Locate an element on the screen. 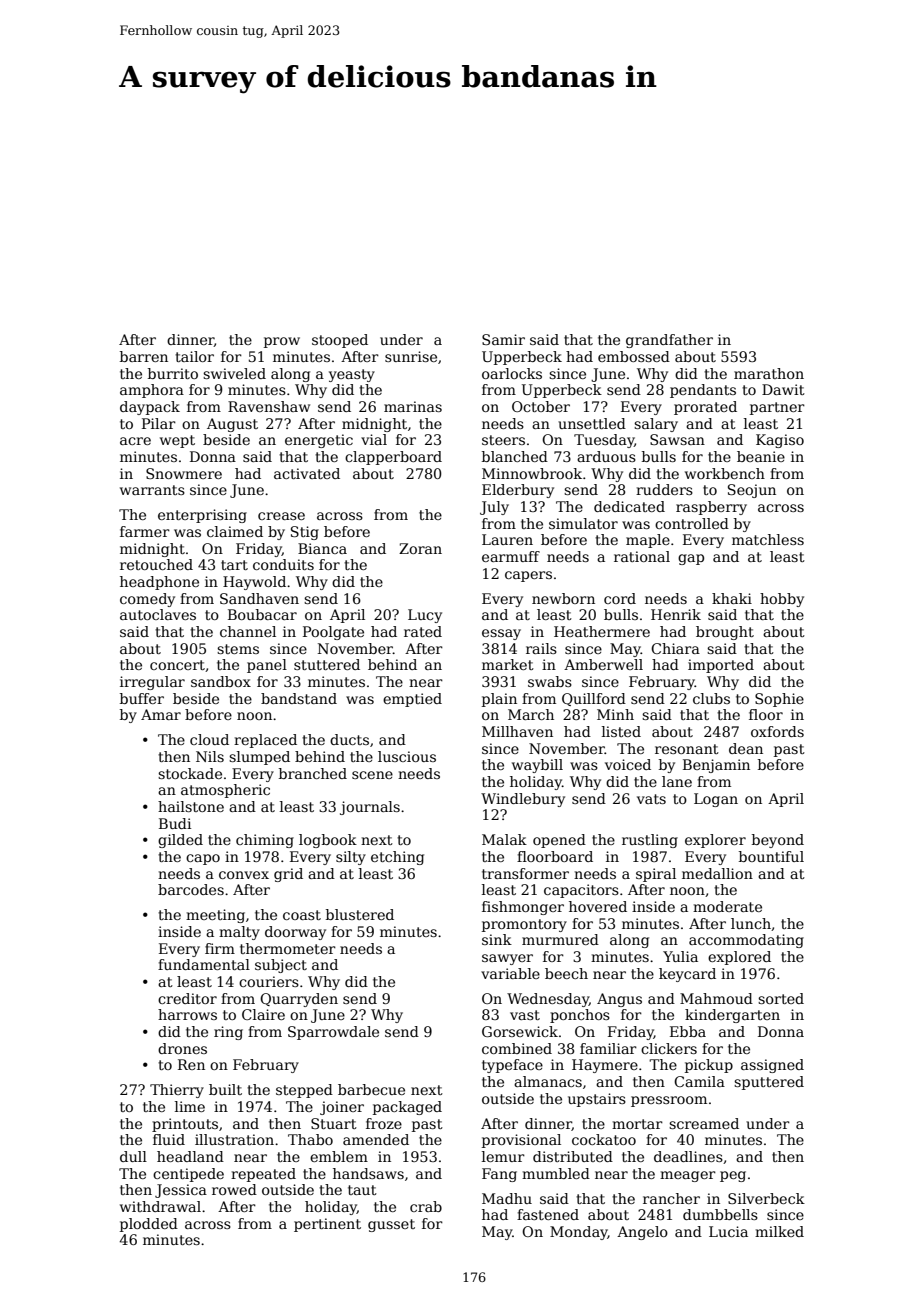  autoclaves is located at coordinates (158, 614).
